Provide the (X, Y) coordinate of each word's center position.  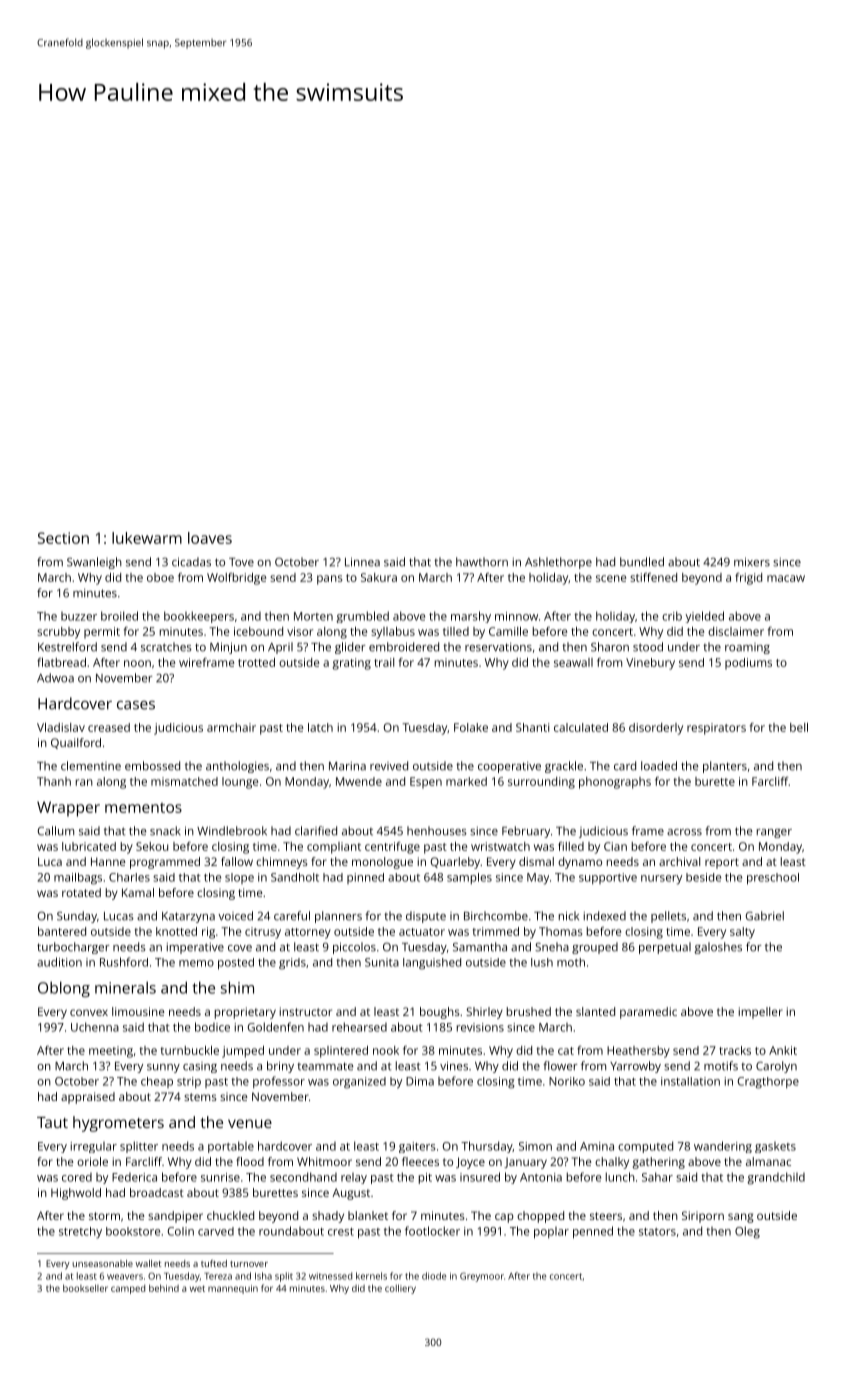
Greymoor (482, 1277)
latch (320, 727)
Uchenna (95, 1027)
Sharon (610, 647)
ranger (774, 833)
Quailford (76, 743)
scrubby (58, 633)
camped (128, 1289)
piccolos (354, 948)
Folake (471, 727)
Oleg (747, 1232)
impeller (761, 1013)
